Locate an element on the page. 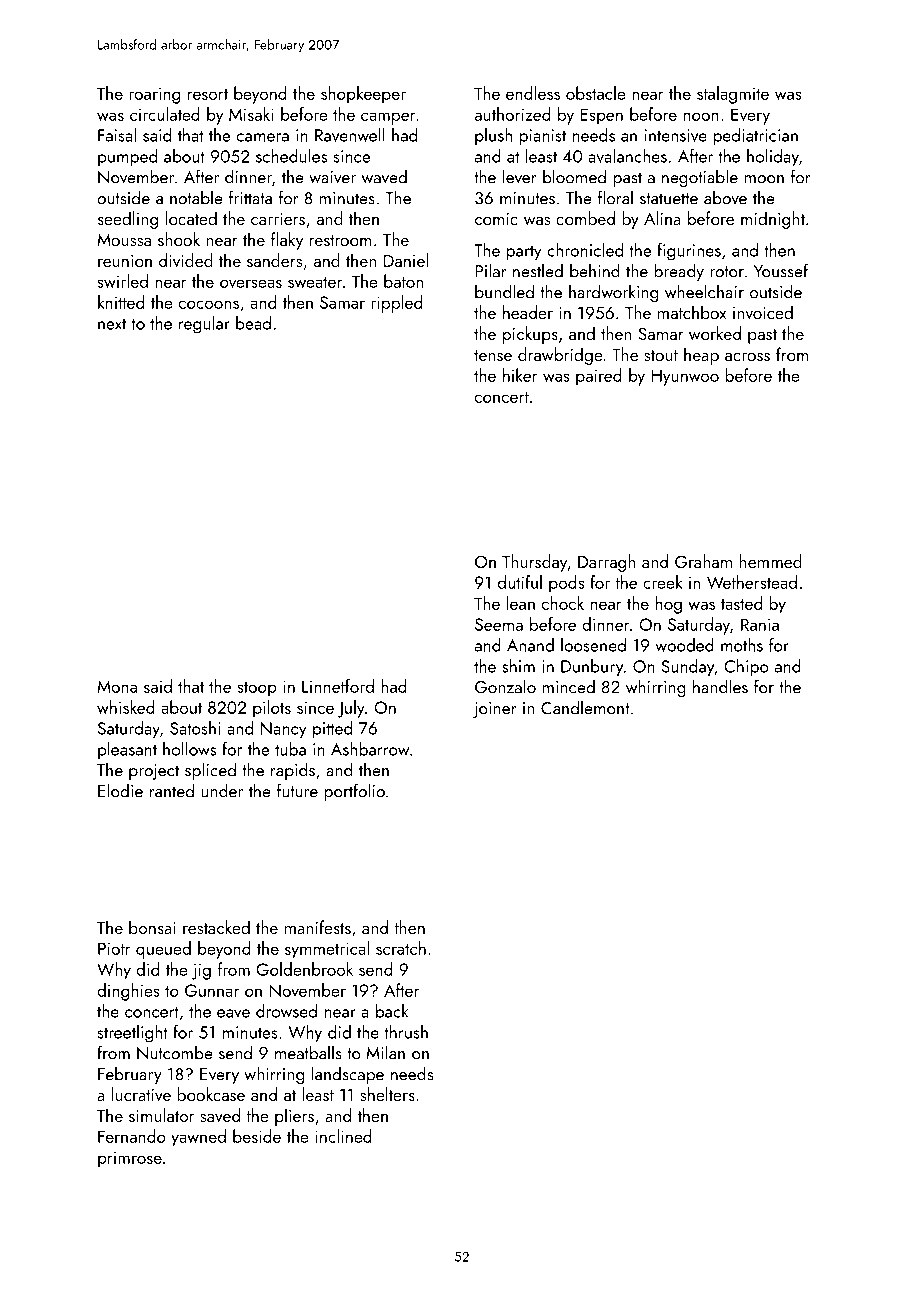 This image has height=1316, width=908. seedling is located at coordinates (128, 220).
